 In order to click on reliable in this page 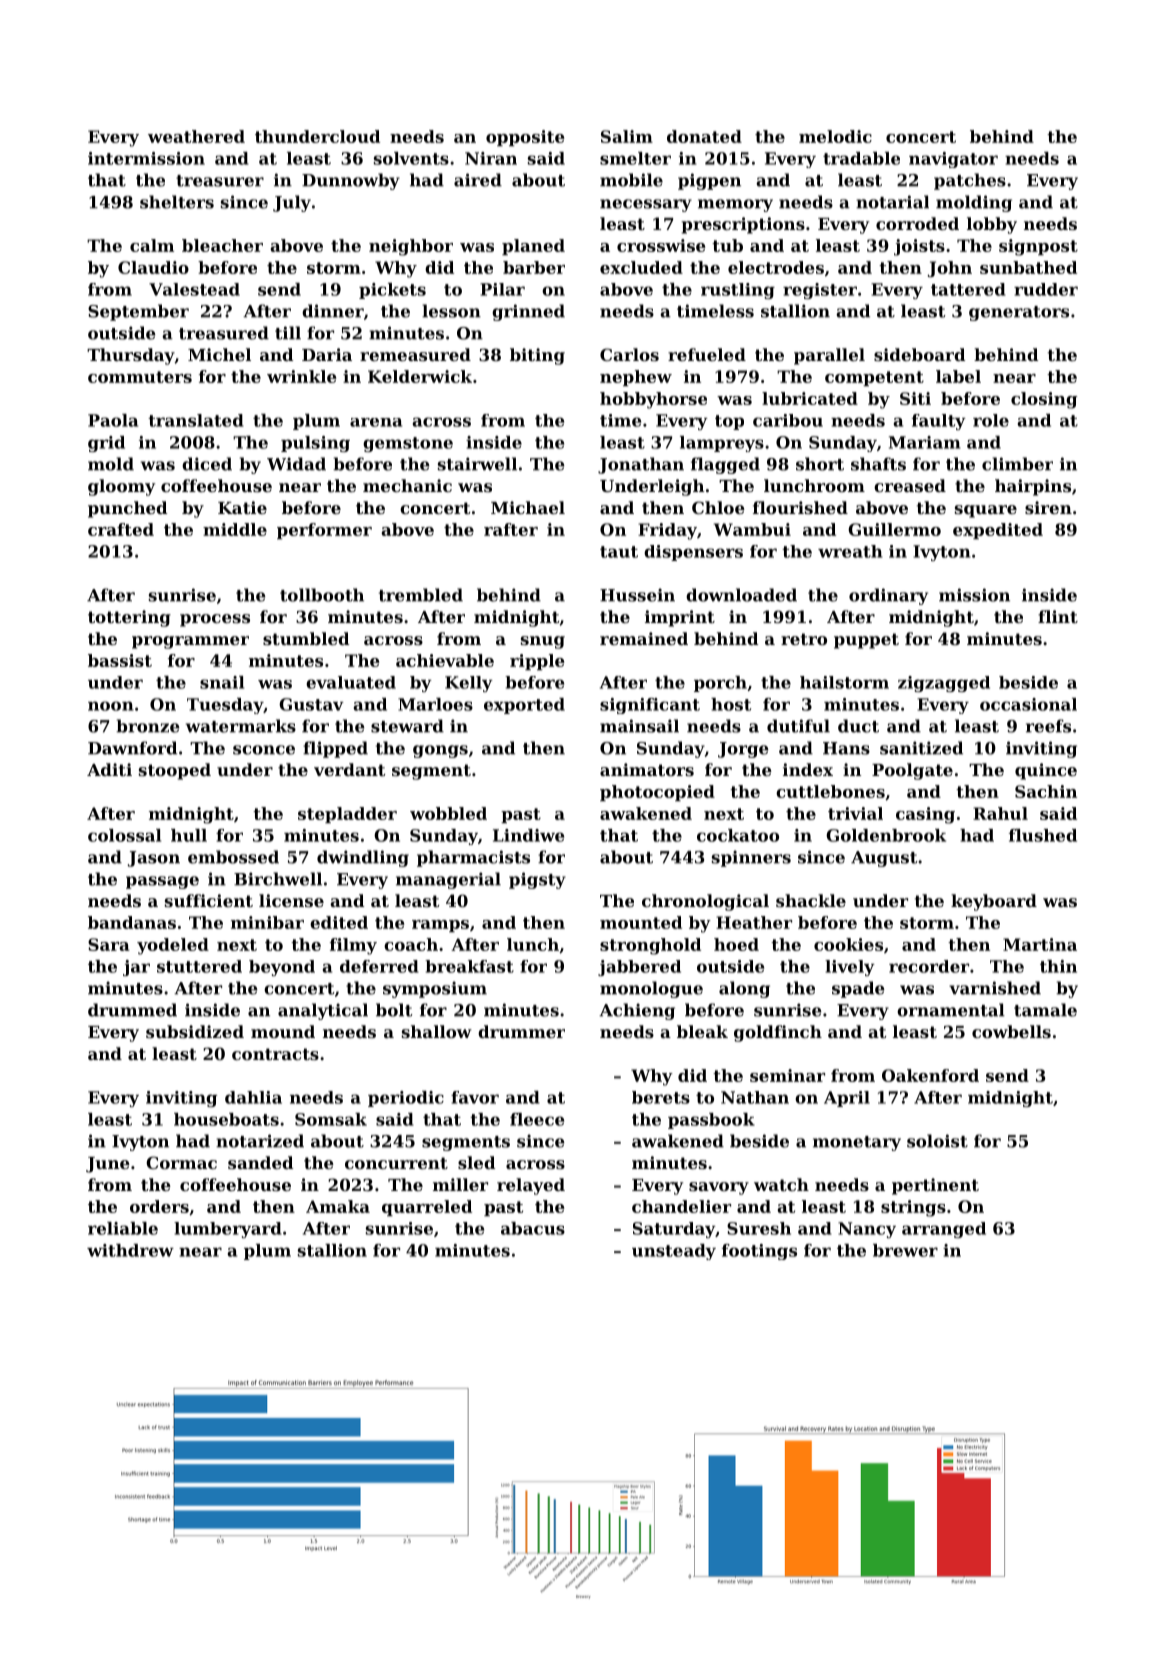, I will do `click(123, 1228)`.
